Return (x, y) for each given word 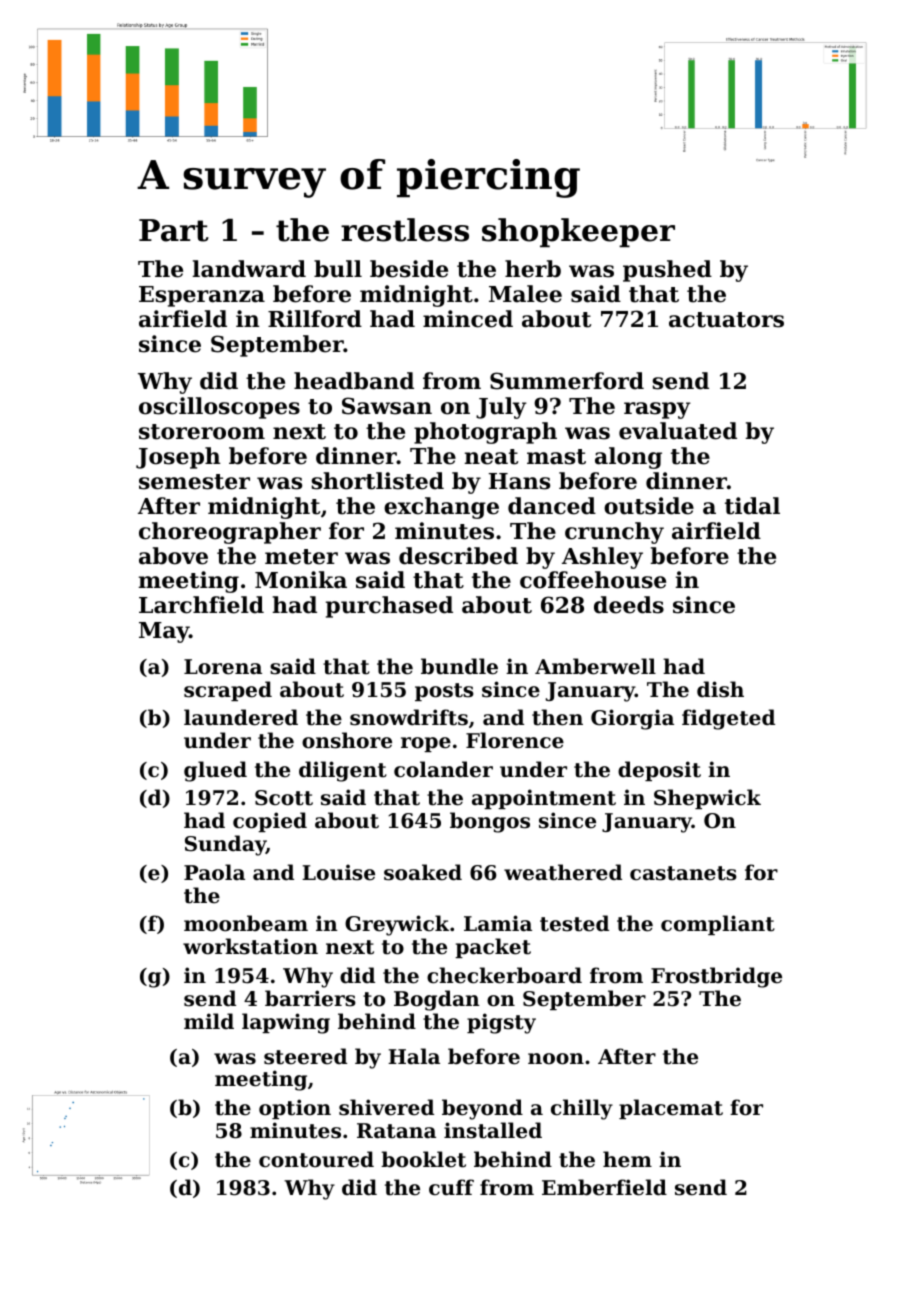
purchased (389, 607)
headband (354, 381)
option (295, 1109)
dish (720, 689)
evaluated (678, 431)
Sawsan (387, 406)
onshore (347, 740)
